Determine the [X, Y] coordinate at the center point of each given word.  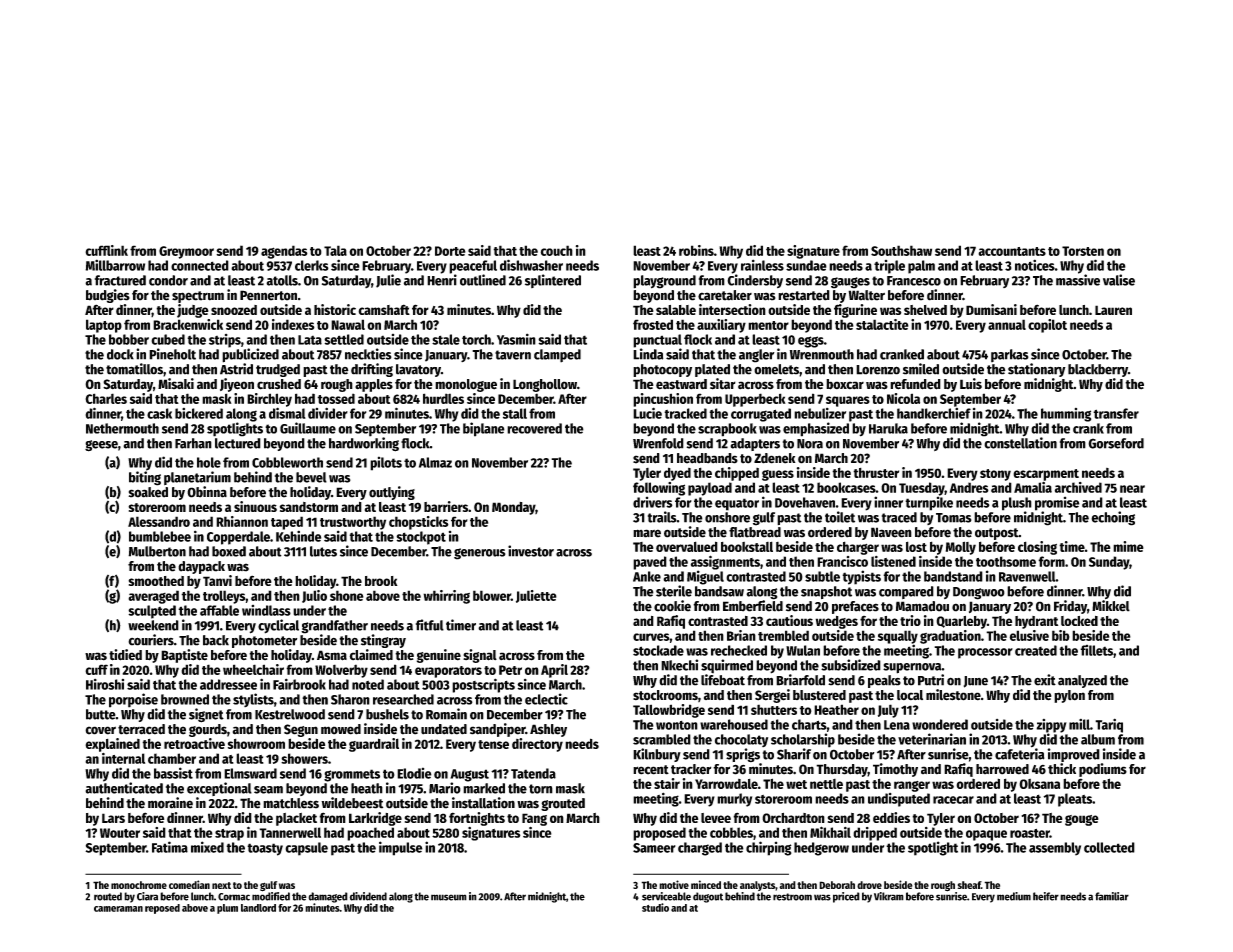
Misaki [176, 383]
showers [304, 758]
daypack [201, 567]
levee [716, 818]
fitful [430, 625]
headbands [707, 458]
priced [846, 897]
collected [1109, 847]
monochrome [139, 885]
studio [655, 907]
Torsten [1083, 251]
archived [1078, 487]
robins [696, 250]
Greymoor [186, 252]
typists [861, 577]
